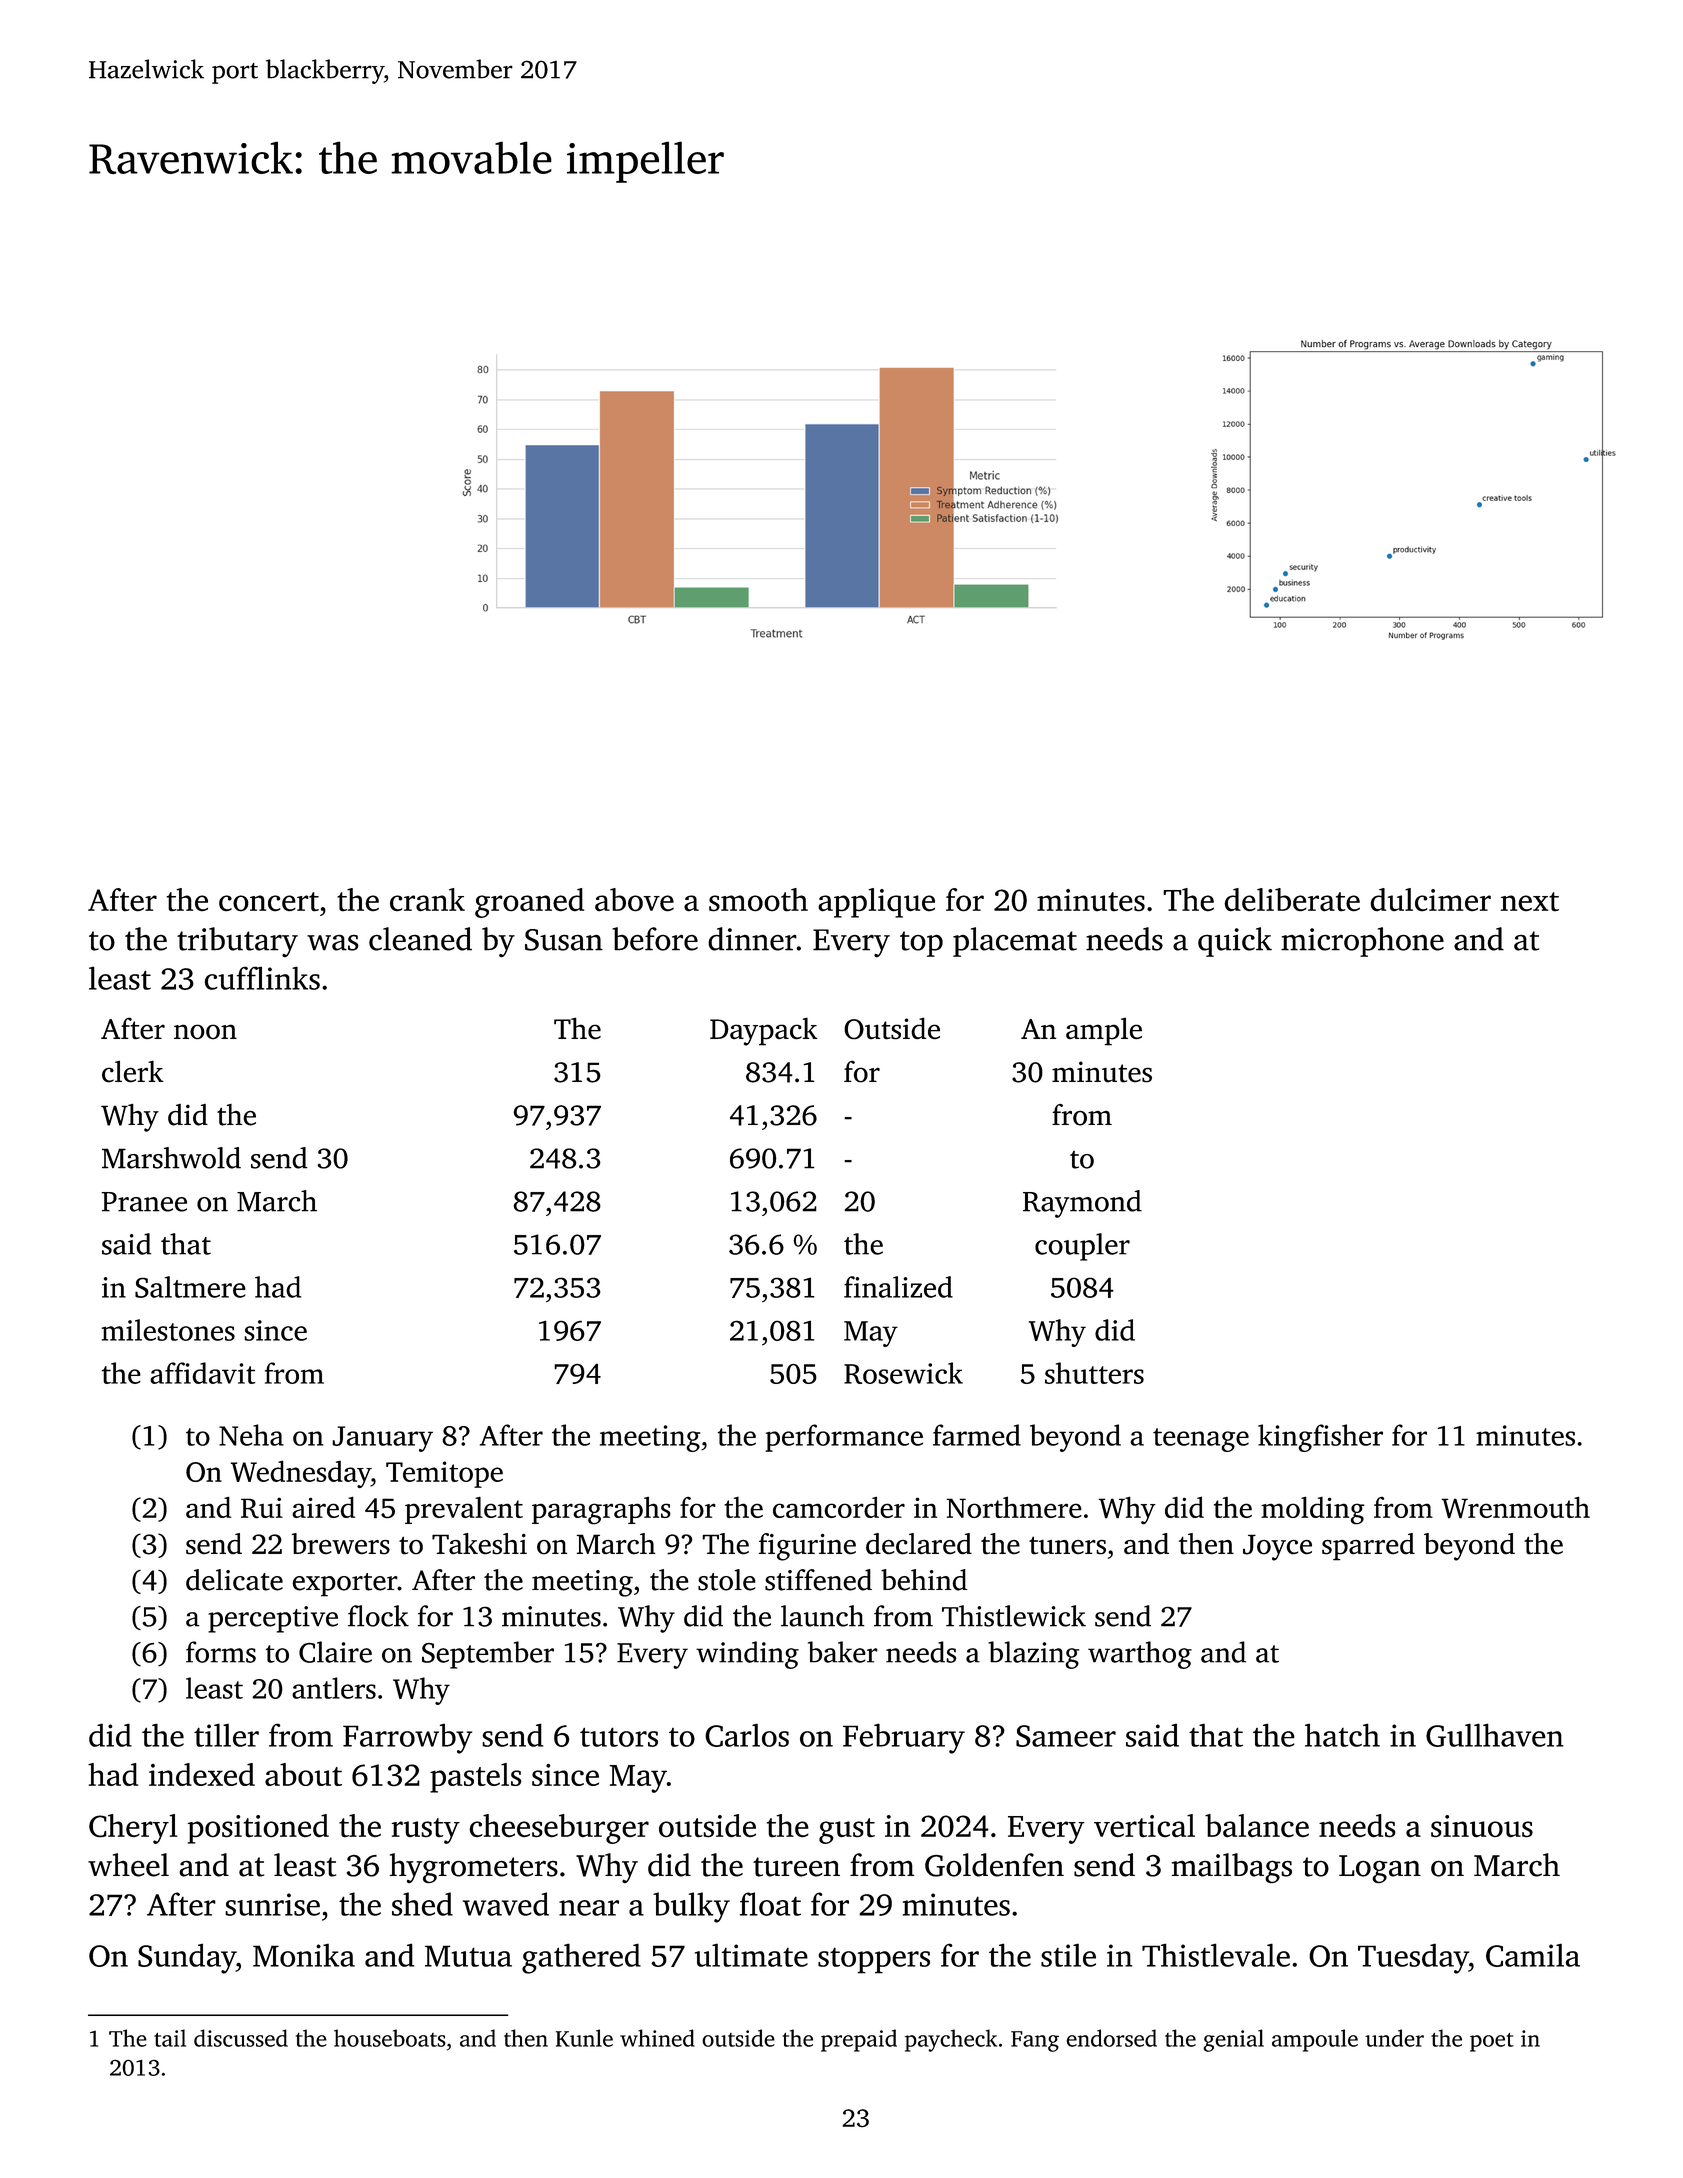  I want to click on Wrenmouth, so click(1515, 1507).
